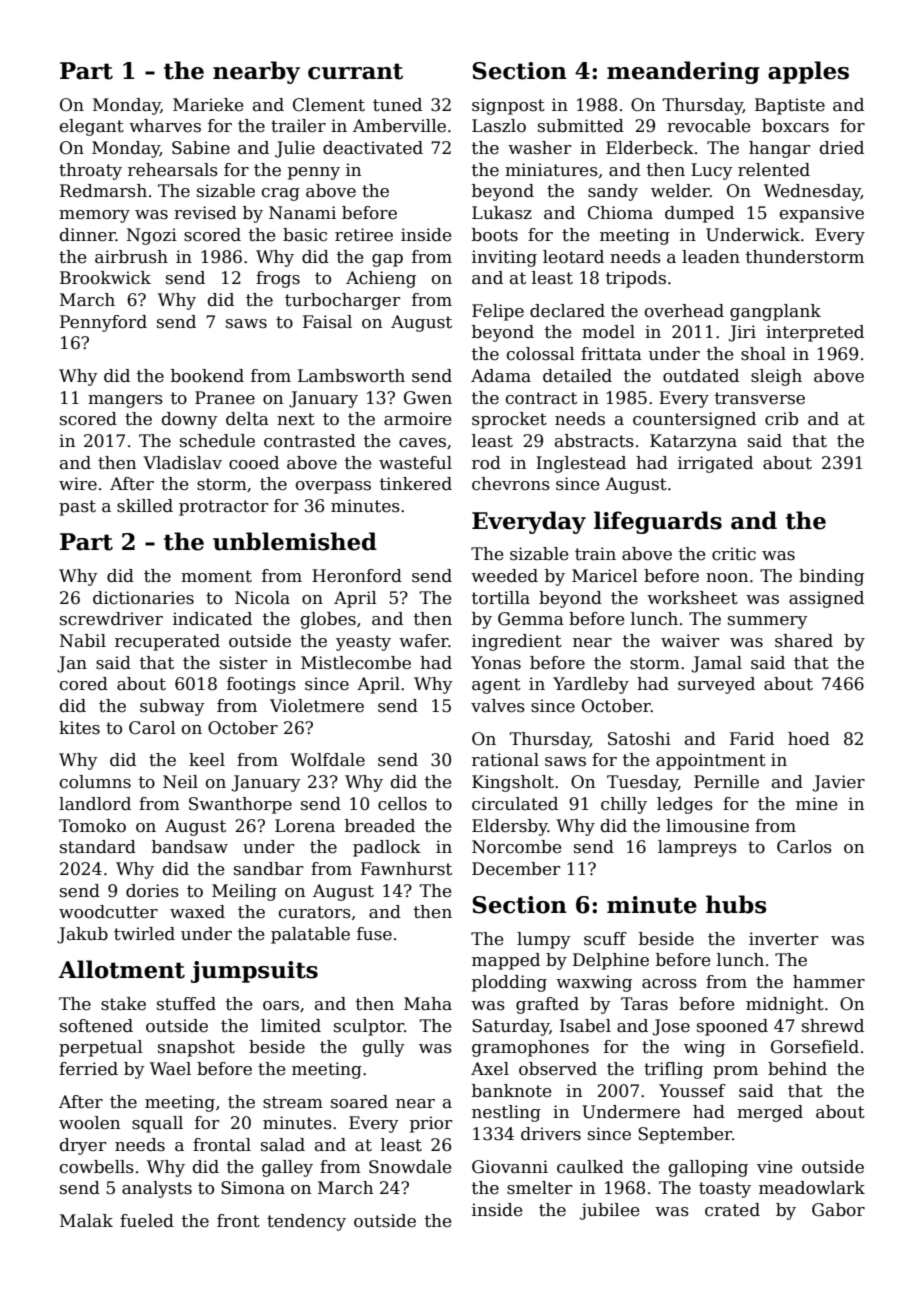 Image resolution: width=924 pixels, height=1308 pixels. Describe the element at coordinates (244, 663) in the screenshot. I see `sister` at that location.
